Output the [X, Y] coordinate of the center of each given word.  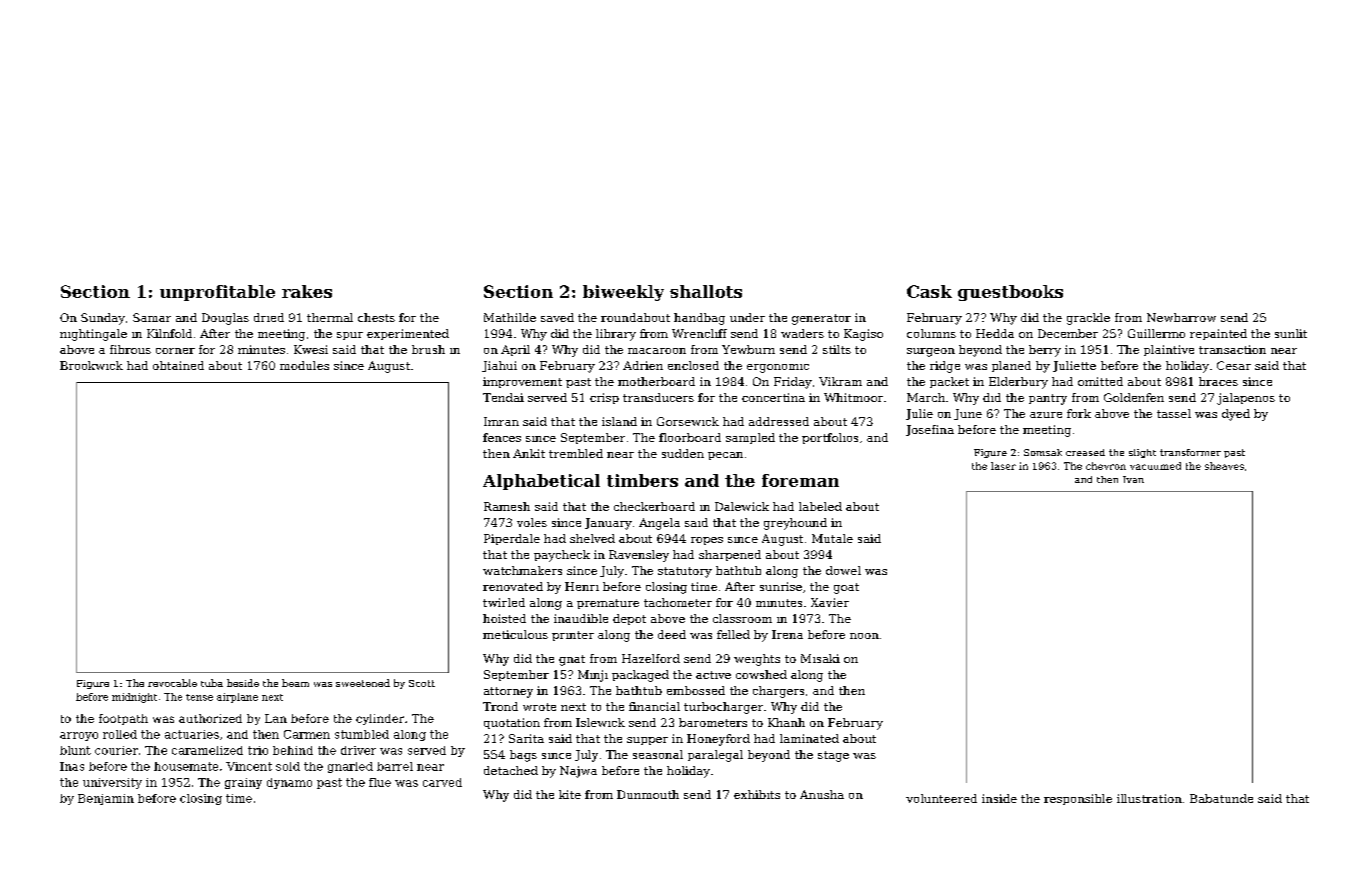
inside [999, 798]
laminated [809, 738]
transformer [1190, 452]
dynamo [289, 783]
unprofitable [217, 293]
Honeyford [718, 740]
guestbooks [1010, 293]
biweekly [623, 293]
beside [243, 683]
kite [570, 794]
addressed [779, 421]
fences [502, 437]
